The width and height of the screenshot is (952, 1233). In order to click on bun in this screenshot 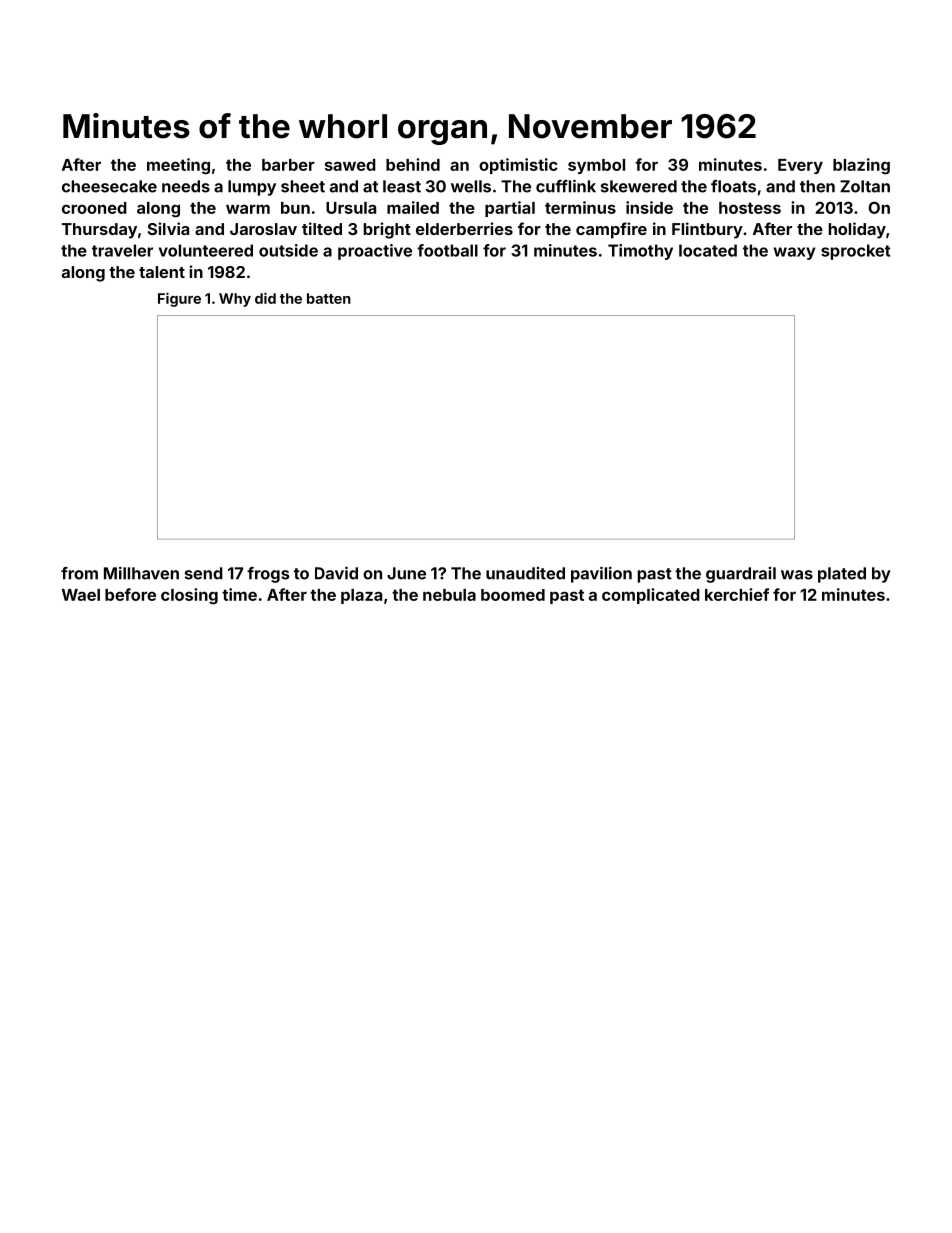, I will do `click(295, 208)`.
